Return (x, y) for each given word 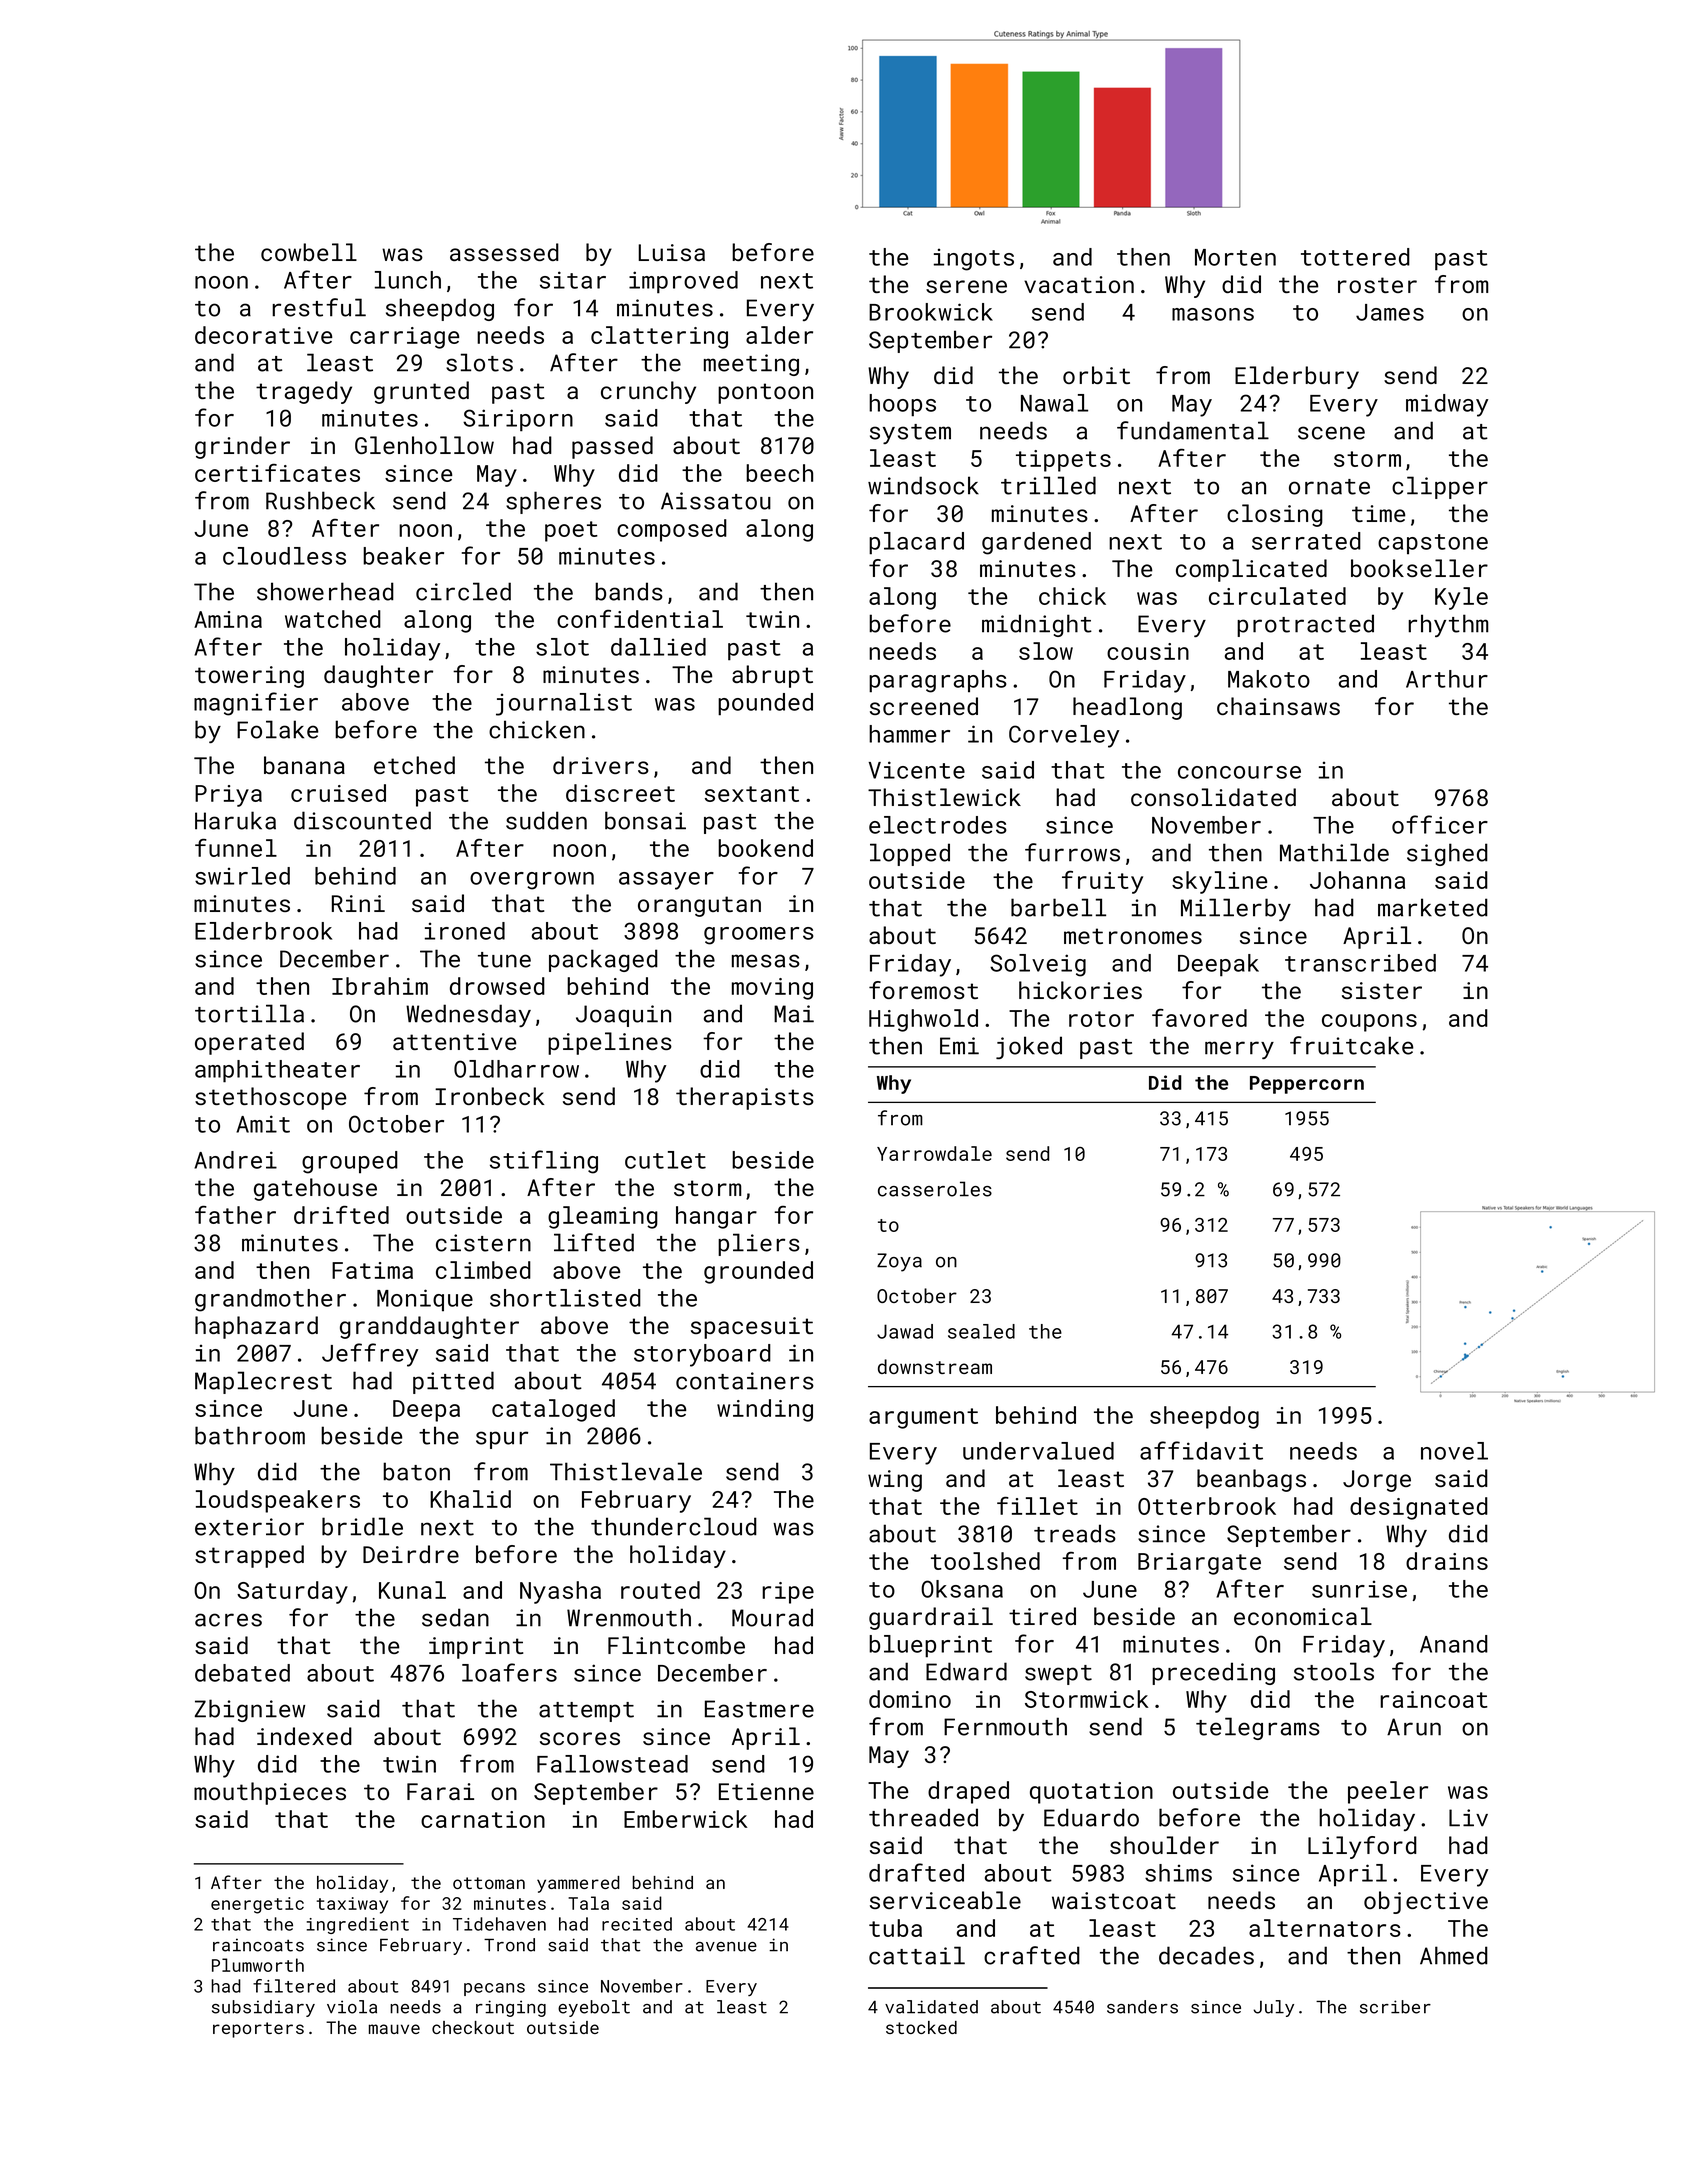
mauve (394, 2029)
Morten (1235, 257)
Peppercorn (1307, 1085)
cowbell (309, 252)
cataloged (553, 1410)
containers (745, 1381)
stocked (921, 2027)
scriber (1395, 2007)
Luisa (671, 252)
